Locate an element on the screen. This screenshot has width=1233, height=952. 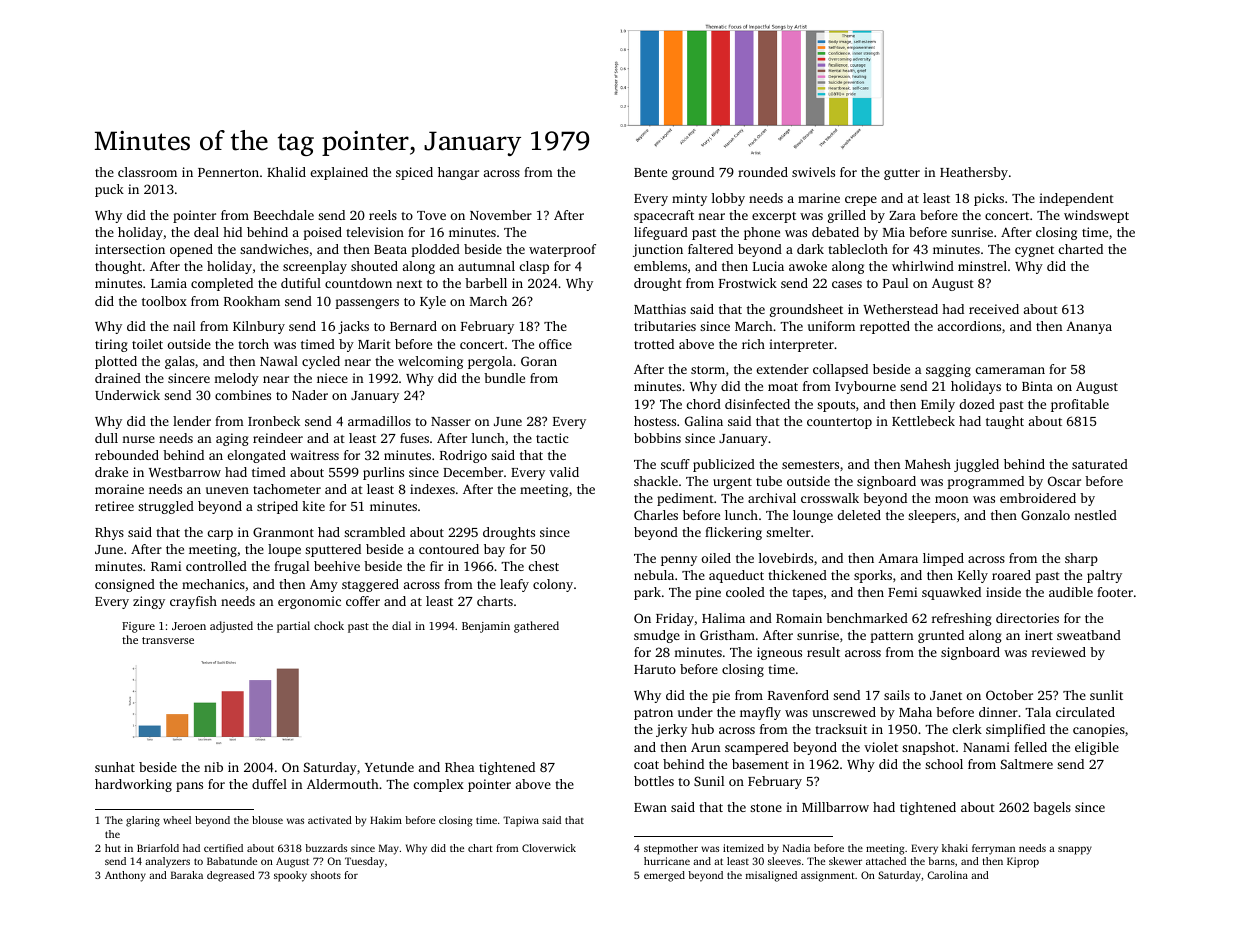
Anthony is located at coordinates (125, 876).
